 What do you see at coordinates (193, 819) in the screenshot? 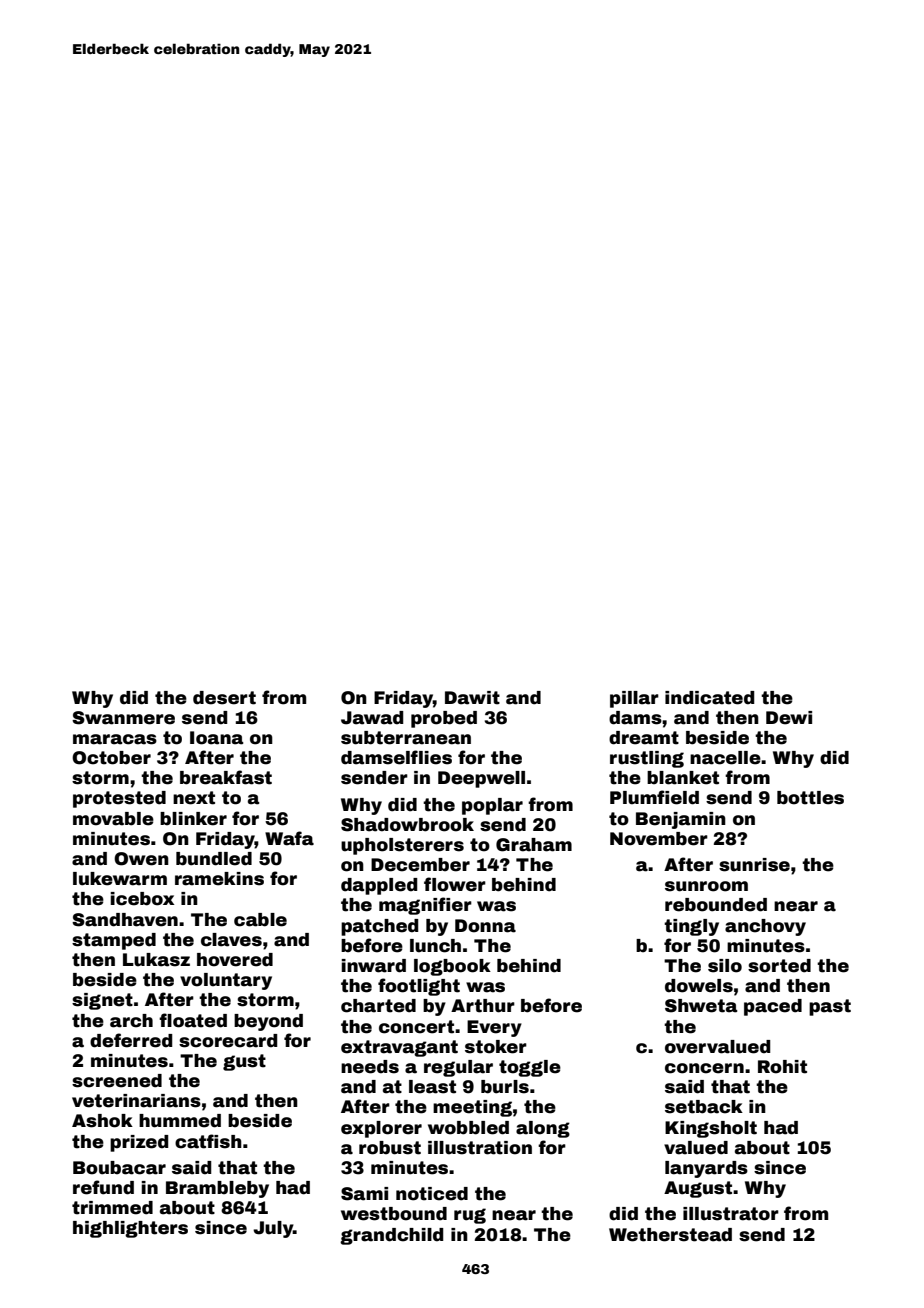
I see `blinker` at bounding box center [193, 819].
